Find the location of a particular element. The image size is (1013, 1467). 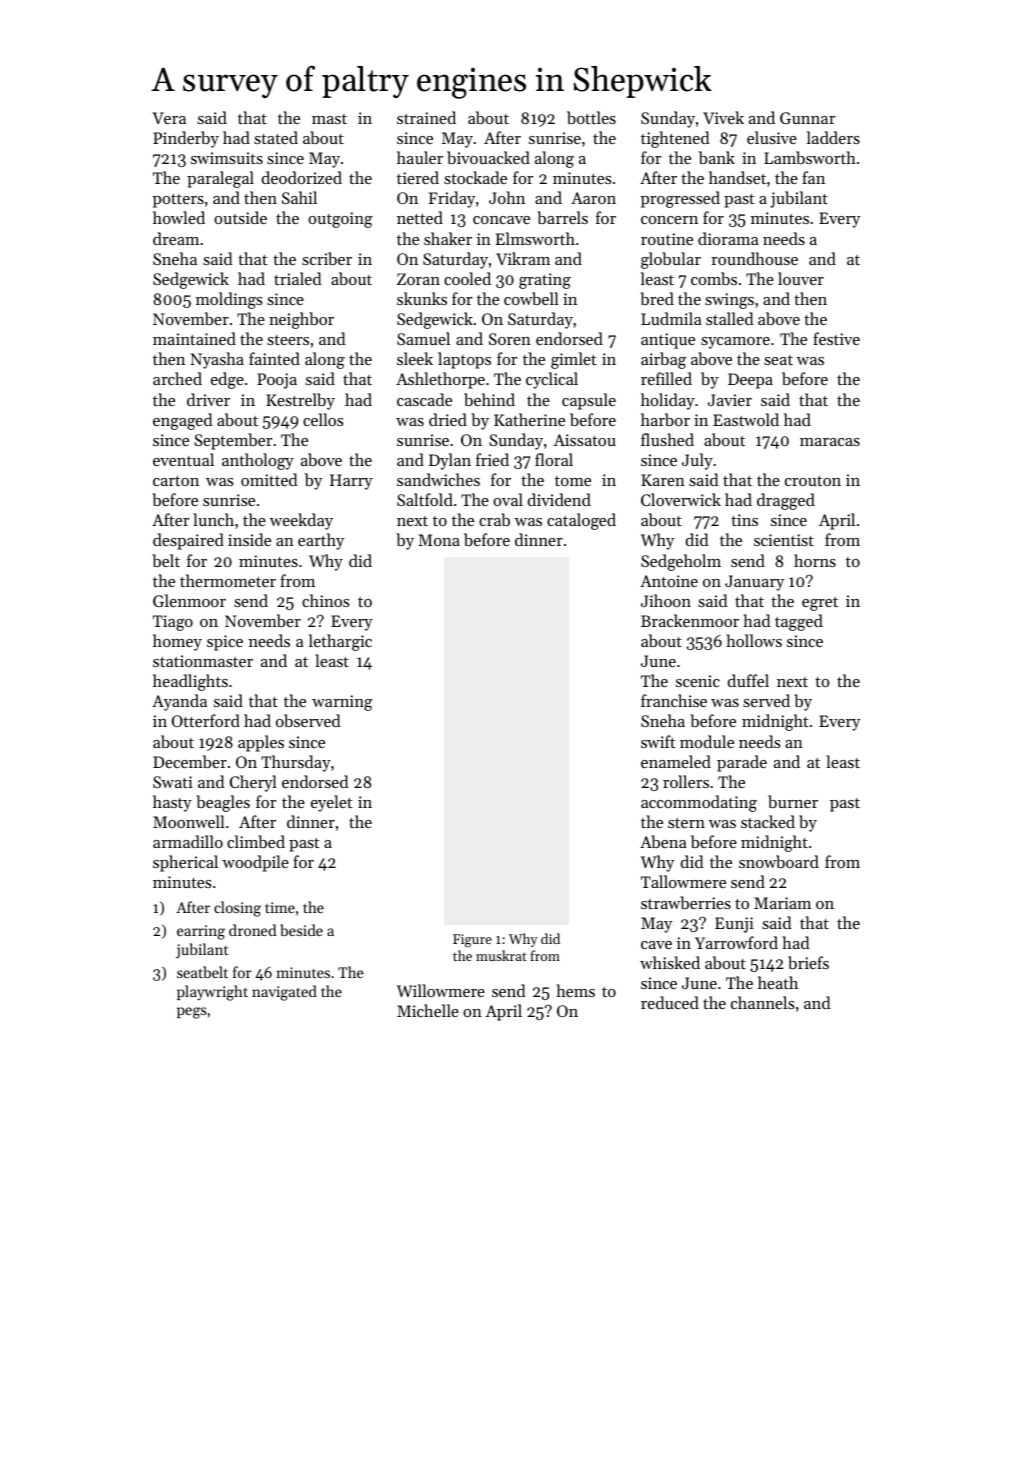

bottles is located at coordinates (591, 117).
